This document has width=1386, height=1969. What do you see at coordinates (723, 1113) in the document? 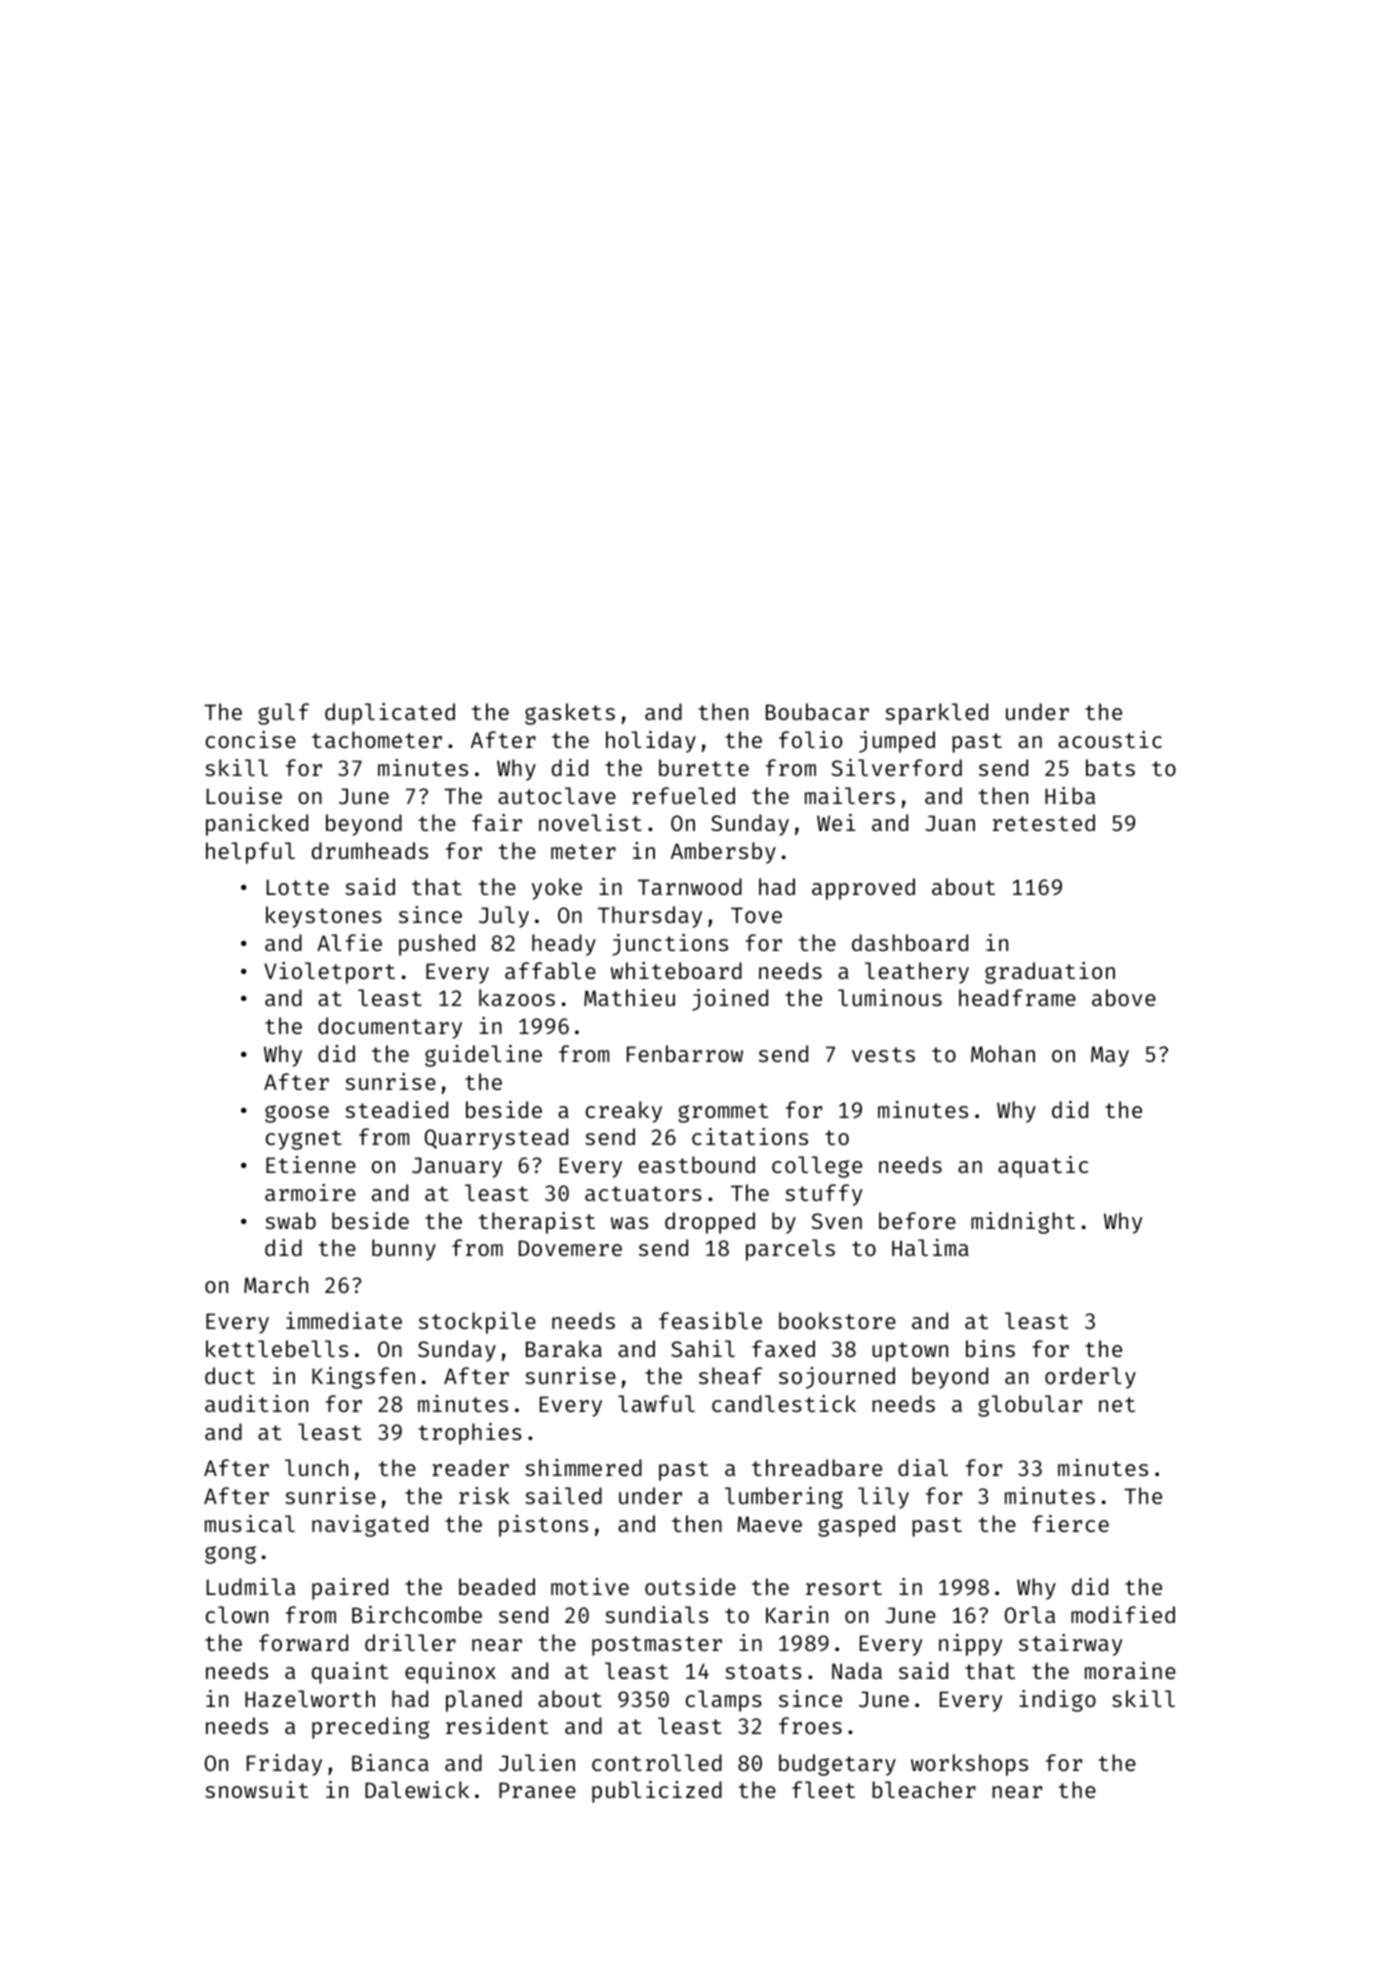
I see `grommet` at bounding box center [723, 1113].
